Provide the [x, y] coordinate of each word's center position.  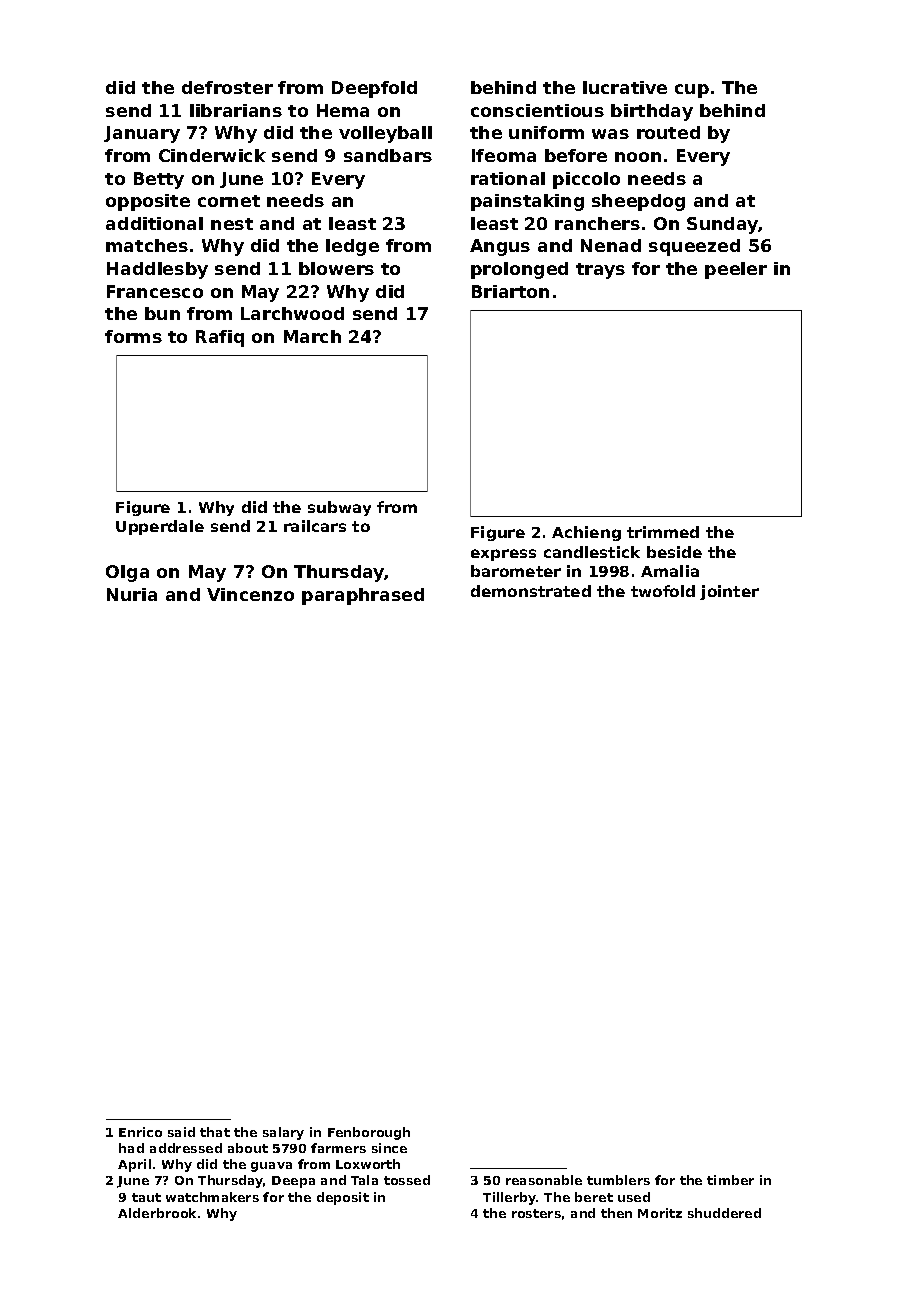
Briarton [510, 291]
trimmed [663, 532]
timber [730, 1180]
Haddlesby [157, 270]
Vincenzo [250, 594]
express [503, 555]
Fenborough [369, 1133]
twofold [663, 591]
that [215, 1132]
